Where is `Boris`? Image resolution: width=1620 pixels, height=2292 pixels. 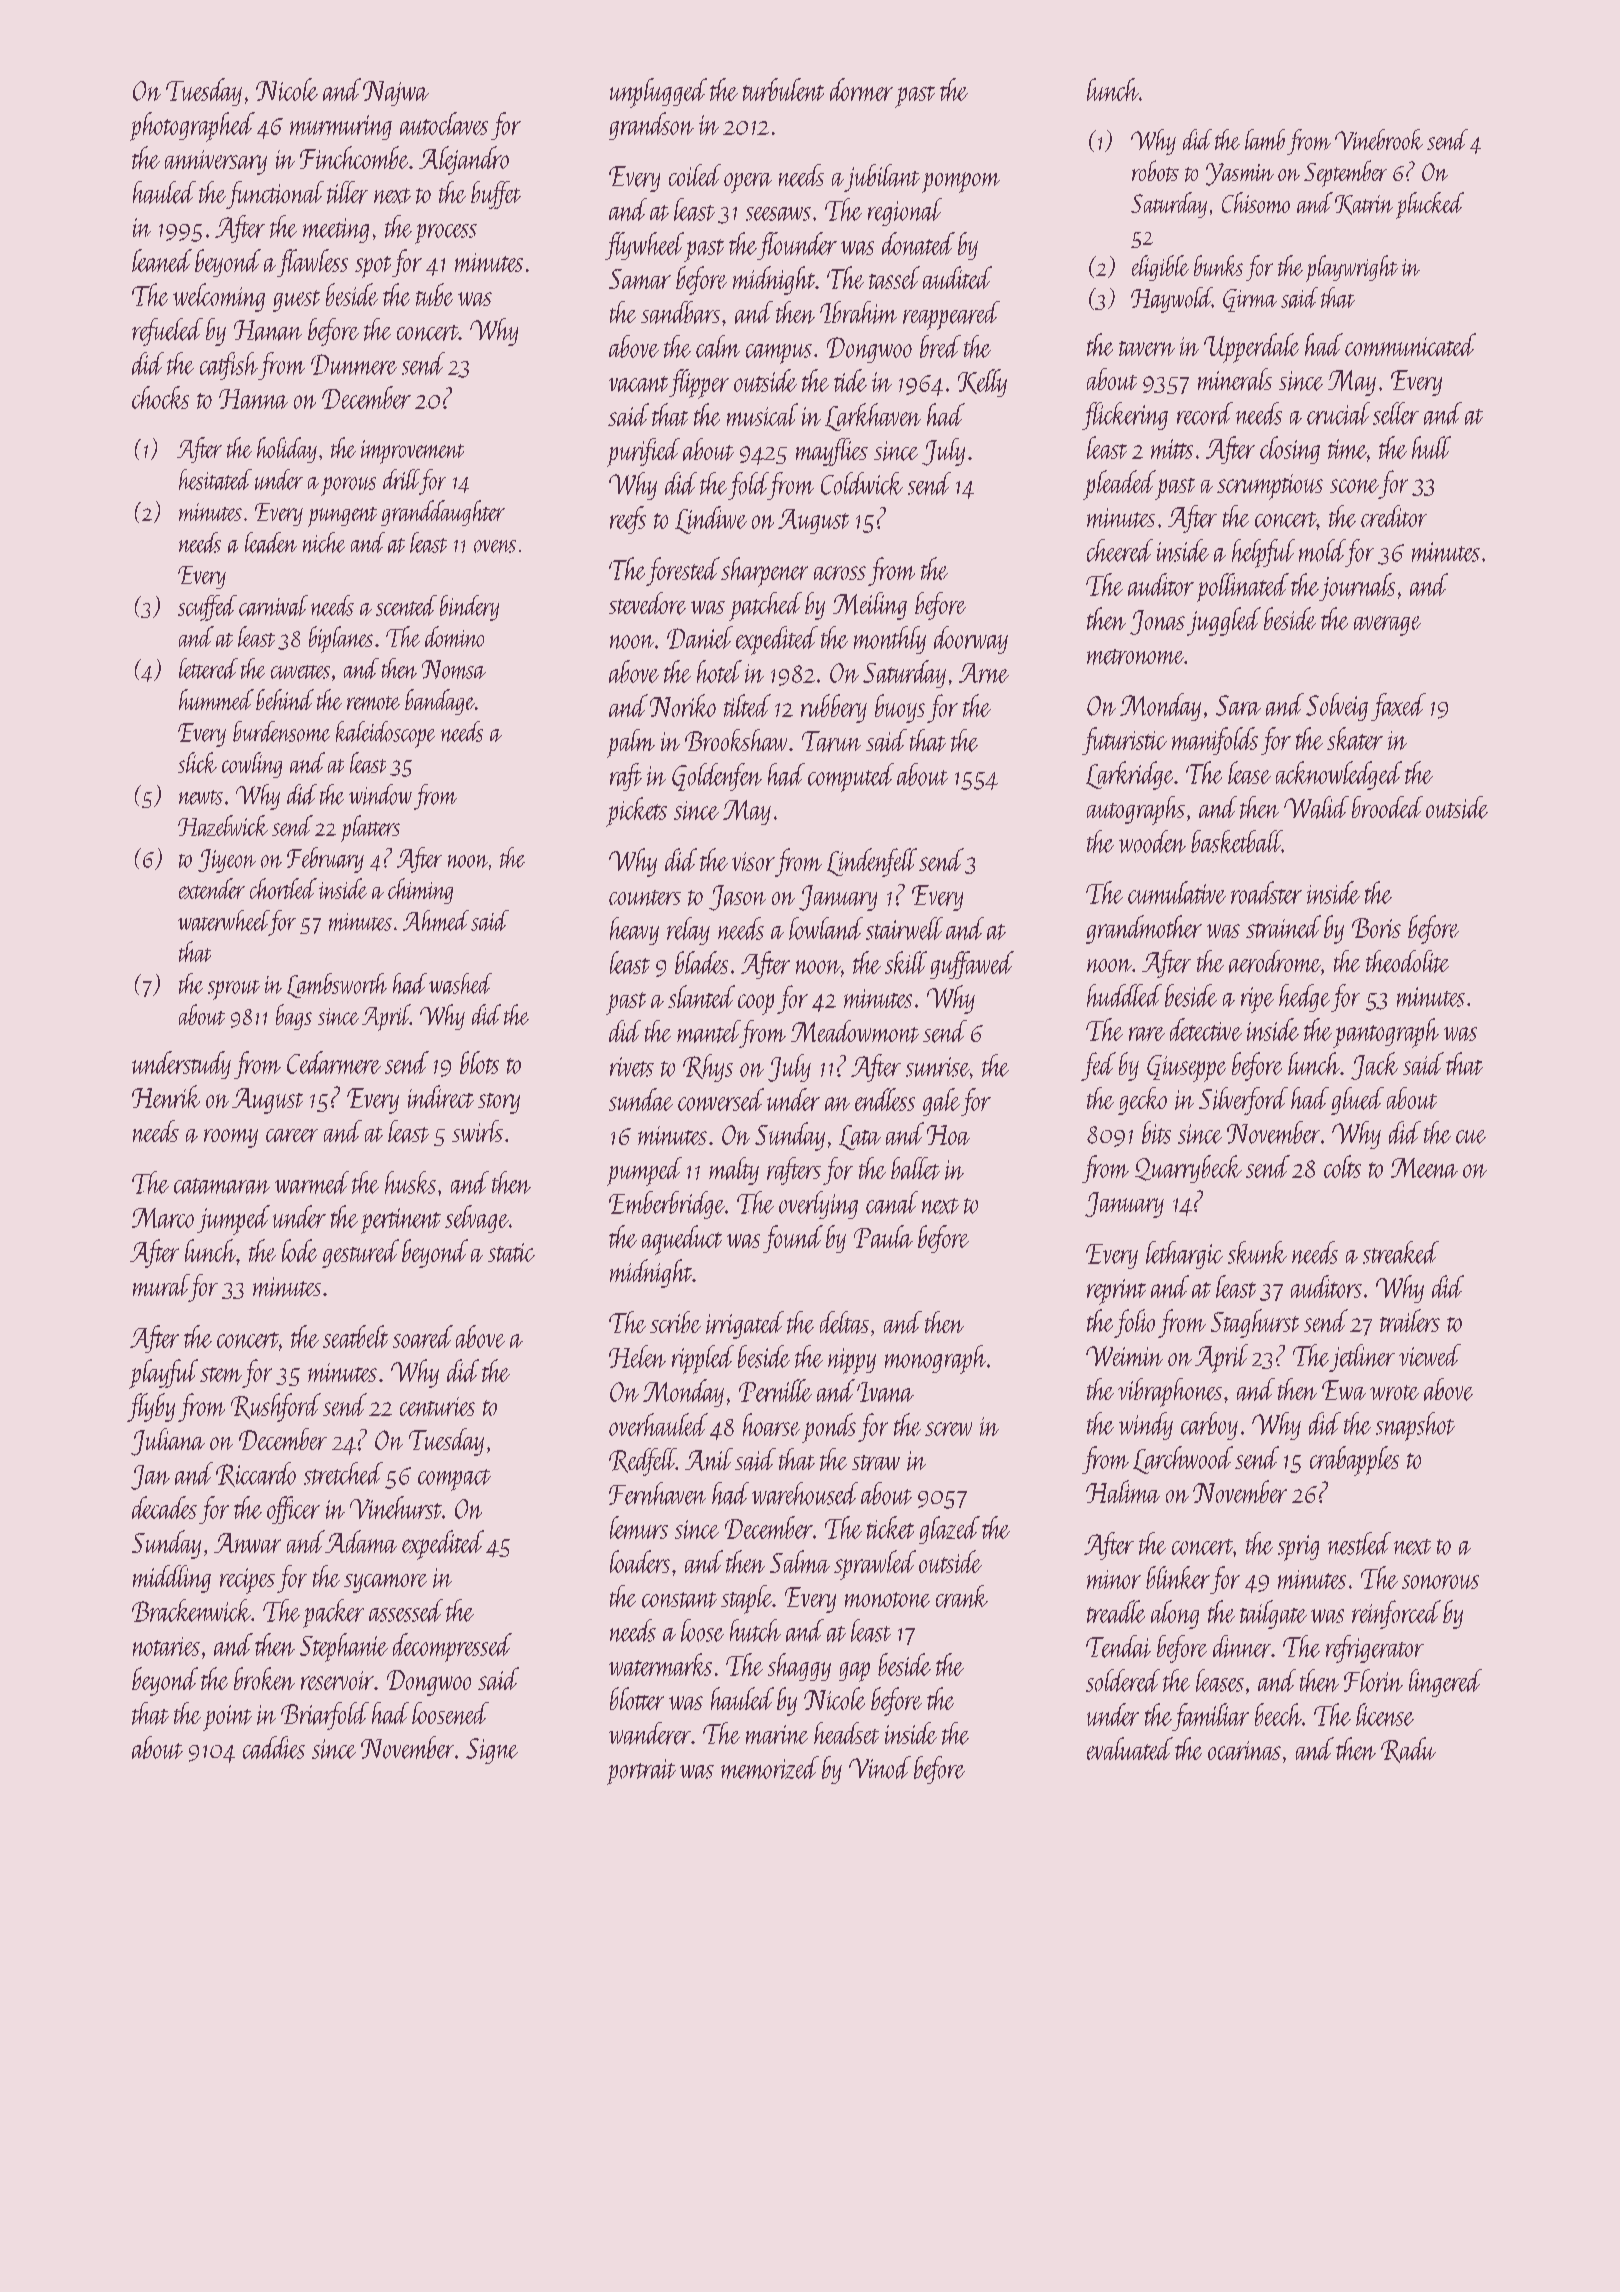
Boris is located at coordinates (1376, 928).
